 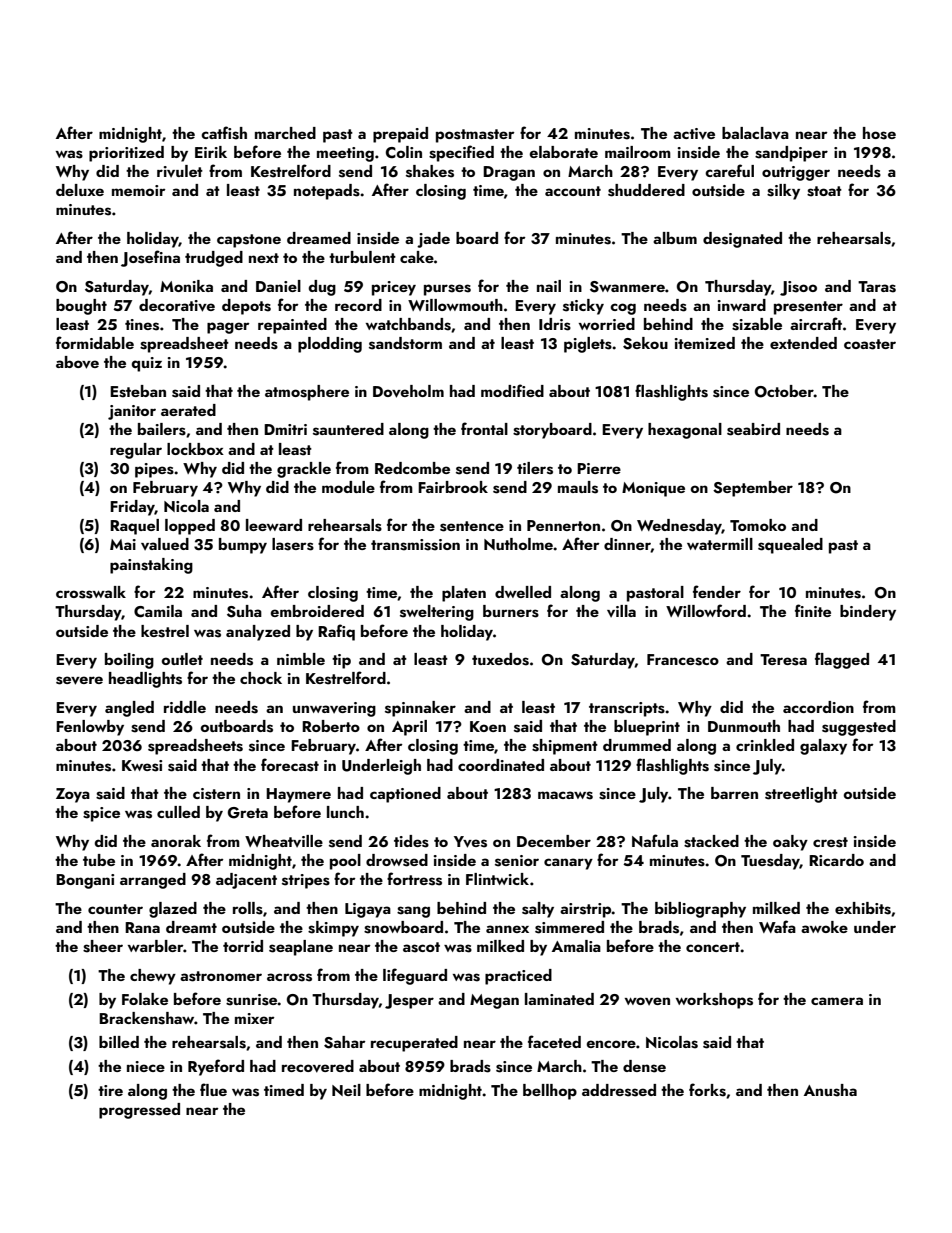 I want to click on streetlight, so click(x=801, y=795).
